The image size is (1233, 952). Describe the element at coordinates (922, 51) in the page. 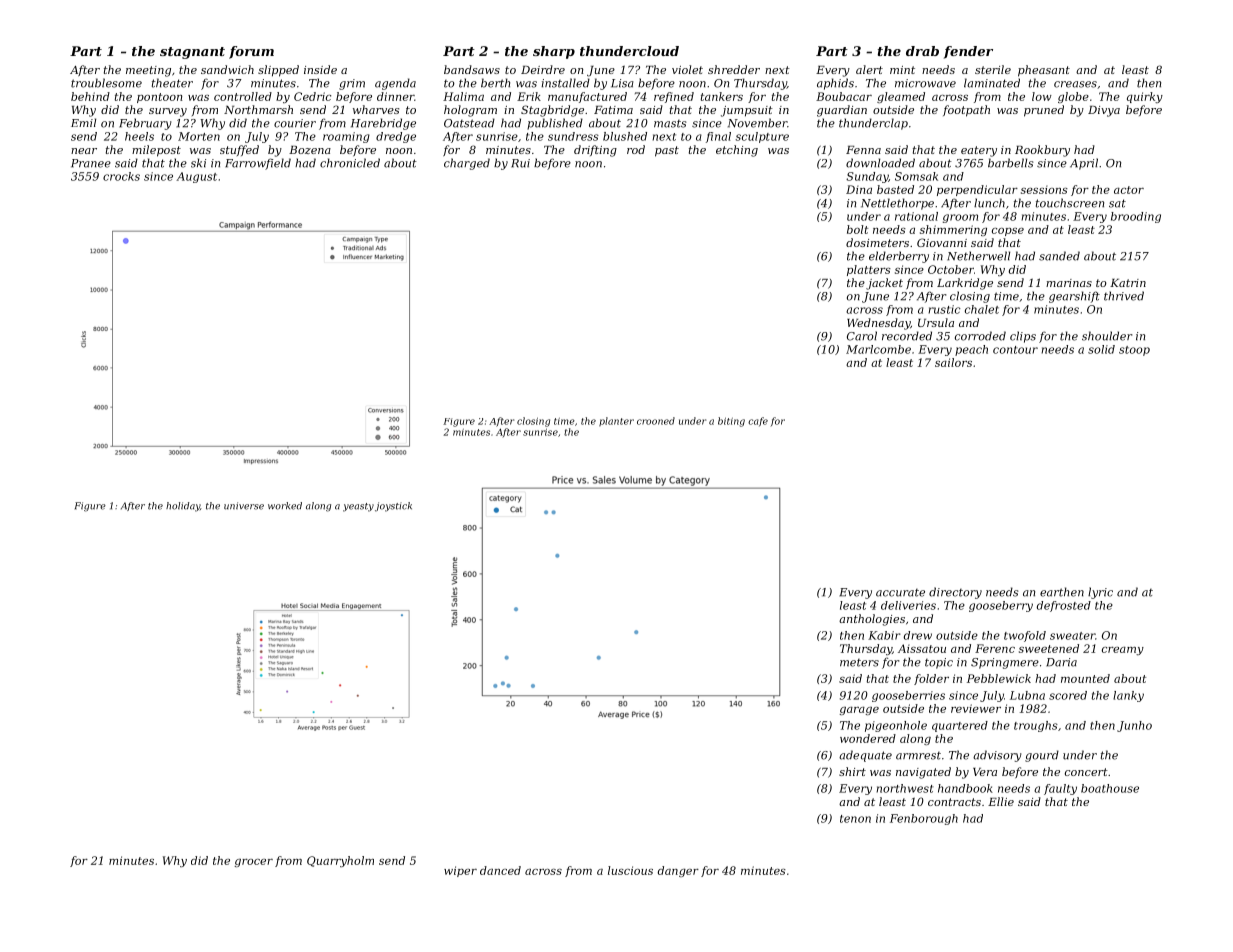

I see `drab` at that location.
